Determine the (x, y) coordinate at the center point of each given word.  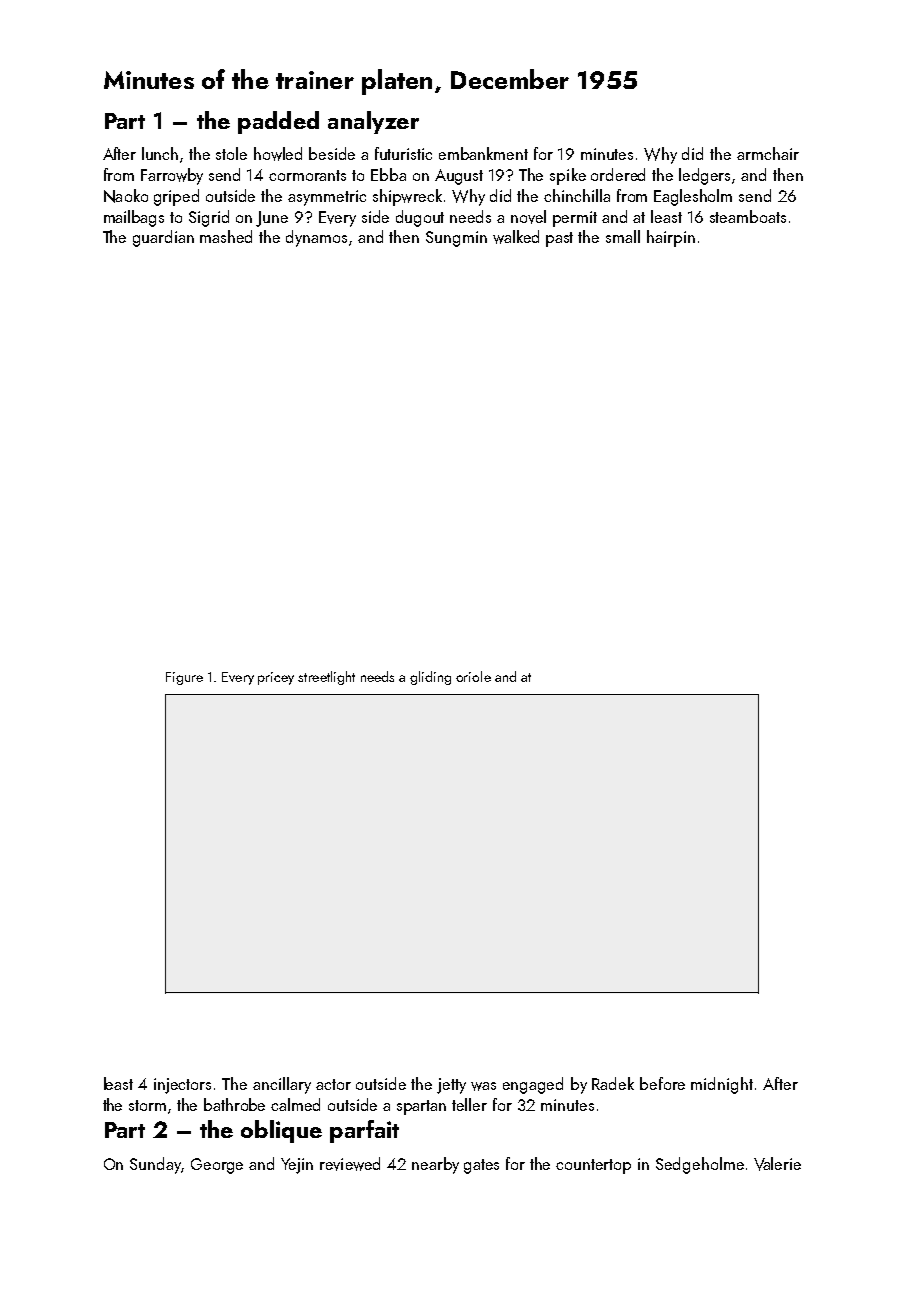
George (217, 1166)
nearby (435, 1165)
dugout (420, 218)
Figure (184, 678)
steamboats (748, 216)
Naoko (126, 196)
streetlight (326, 678)
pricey (276, 678)
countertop (593, 1166)
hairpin (671, 238)
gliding (430, 678)
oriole (473, 676)
